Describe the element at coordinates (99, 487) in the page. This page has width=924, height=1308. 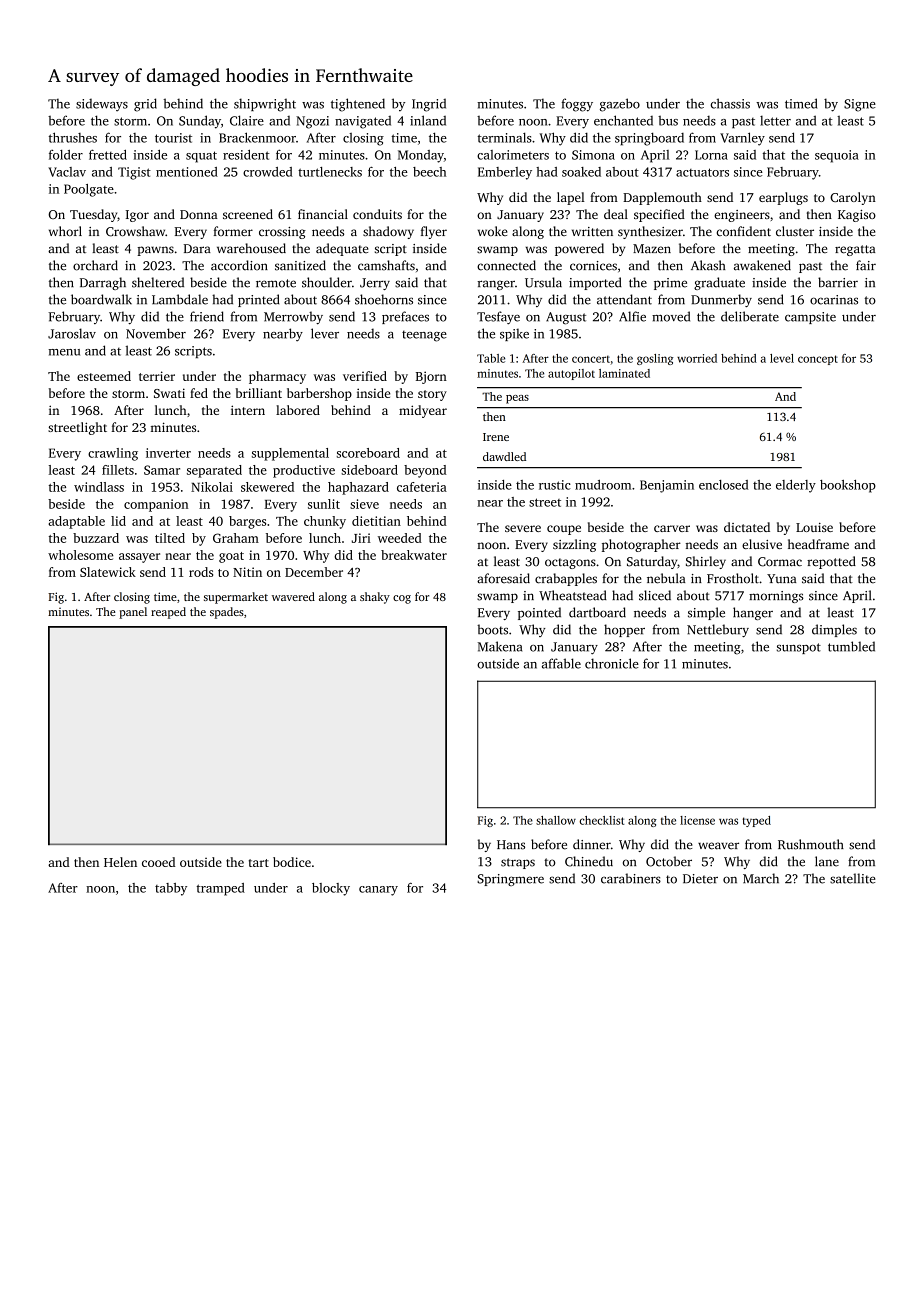
I see `windlass` at that location.
